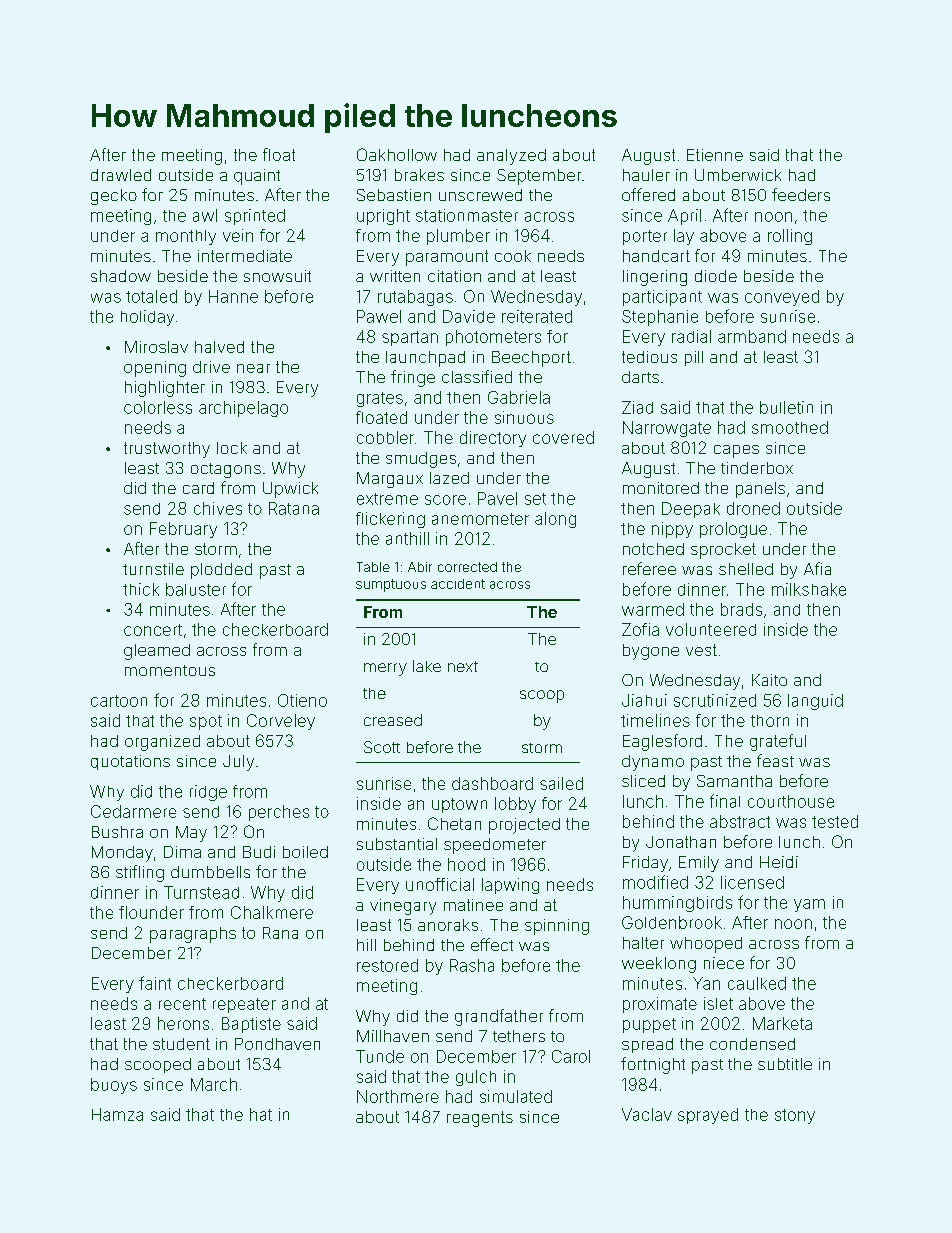  I want to click on Scott, so click(382, 747).
